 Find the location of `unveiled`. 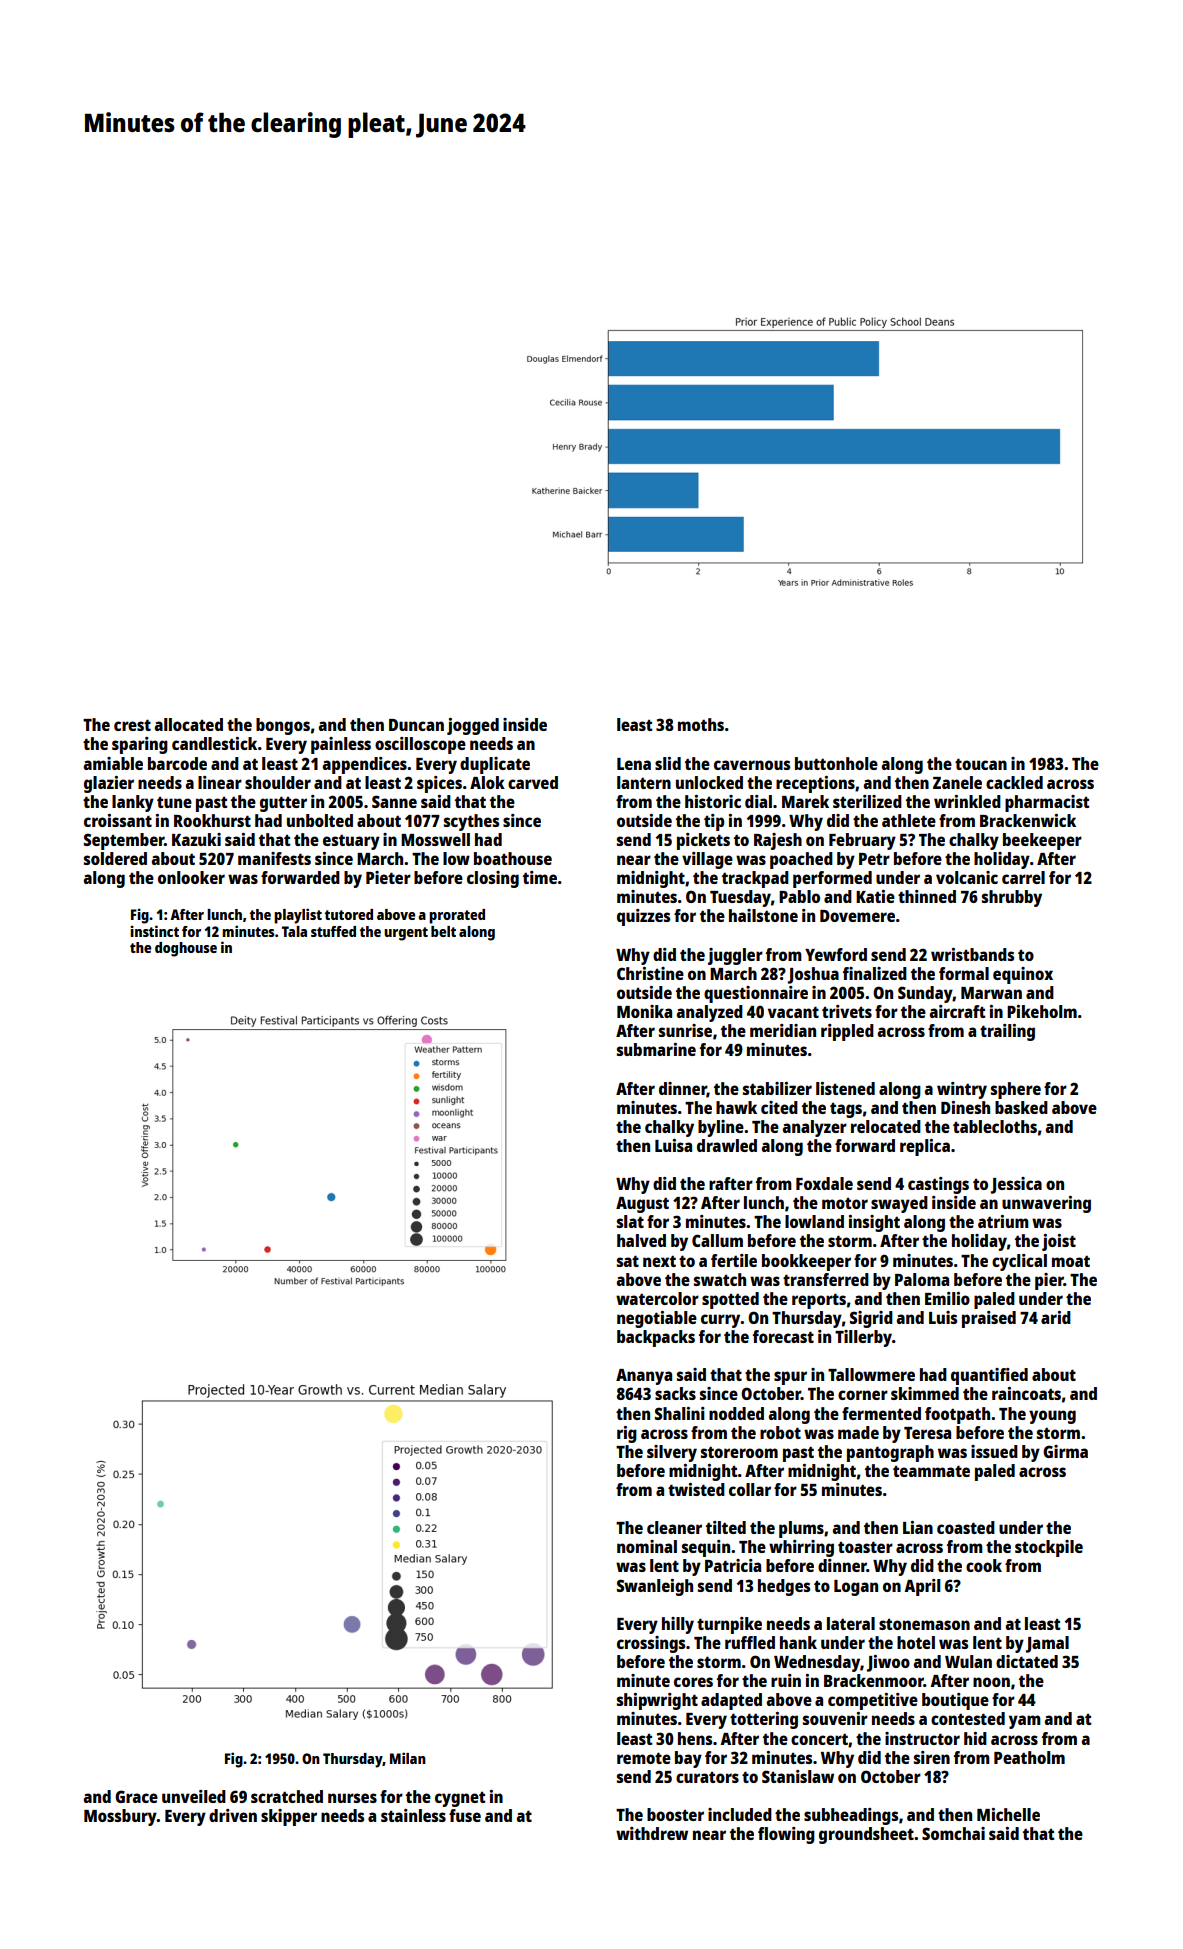

unveiled is located at coordinates (194, 1796).
